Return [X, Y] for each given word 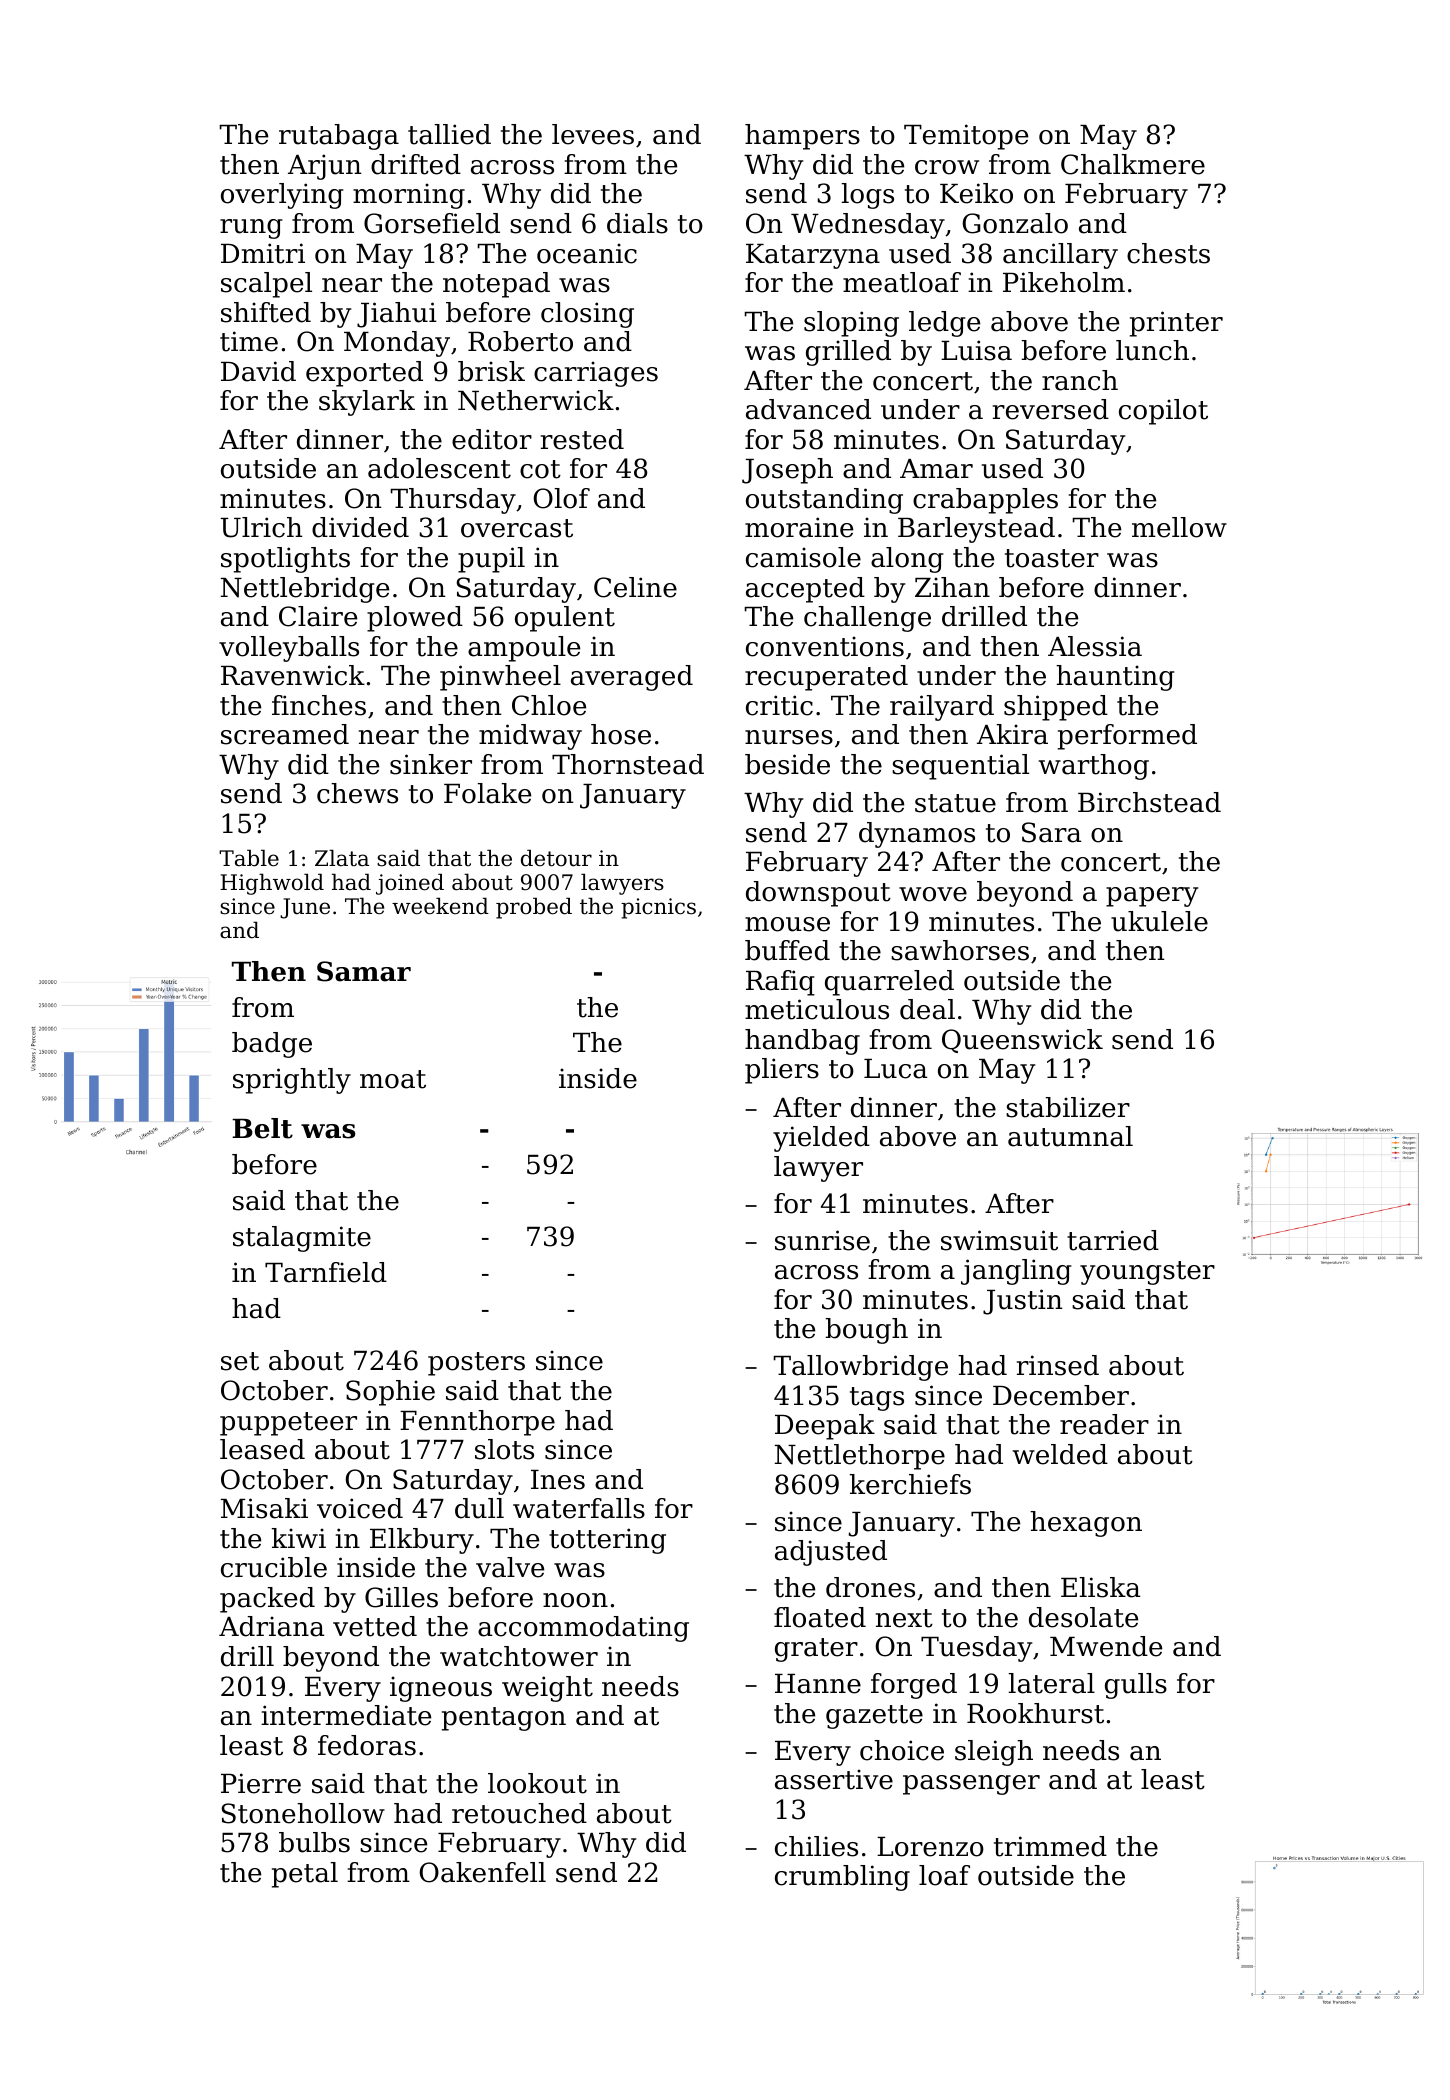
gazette [874, 1717]
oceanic [587, 253]
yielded [821, 1139]
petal [305, 1875]
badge [272, 1045]
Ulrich [261, 527]
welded [1060, 1454]
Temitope [966, 137]
